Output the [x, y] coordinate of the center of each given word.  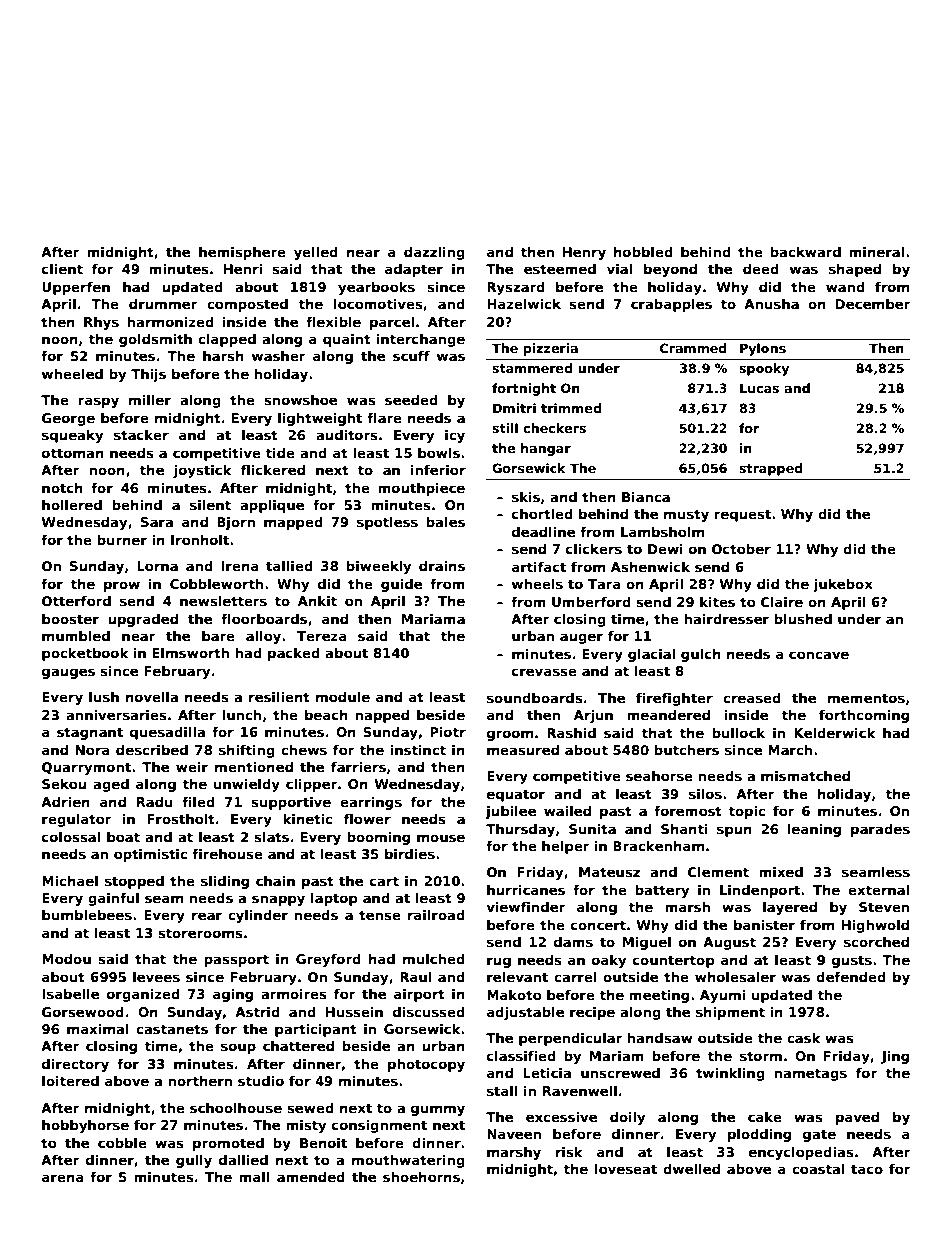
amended [311, 1177]
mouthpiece [421, 489]
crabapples [671, 305]
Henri [243, 269]
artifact [539, 567]
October [741, 549]
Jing [895, 1057]
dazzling [434, 253]
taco [867, 1169]
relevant [517, 977]
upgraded [143, 620]
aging [233, 995]
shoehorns [421, 1177]
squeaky [72, 436]
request [742, 515]
